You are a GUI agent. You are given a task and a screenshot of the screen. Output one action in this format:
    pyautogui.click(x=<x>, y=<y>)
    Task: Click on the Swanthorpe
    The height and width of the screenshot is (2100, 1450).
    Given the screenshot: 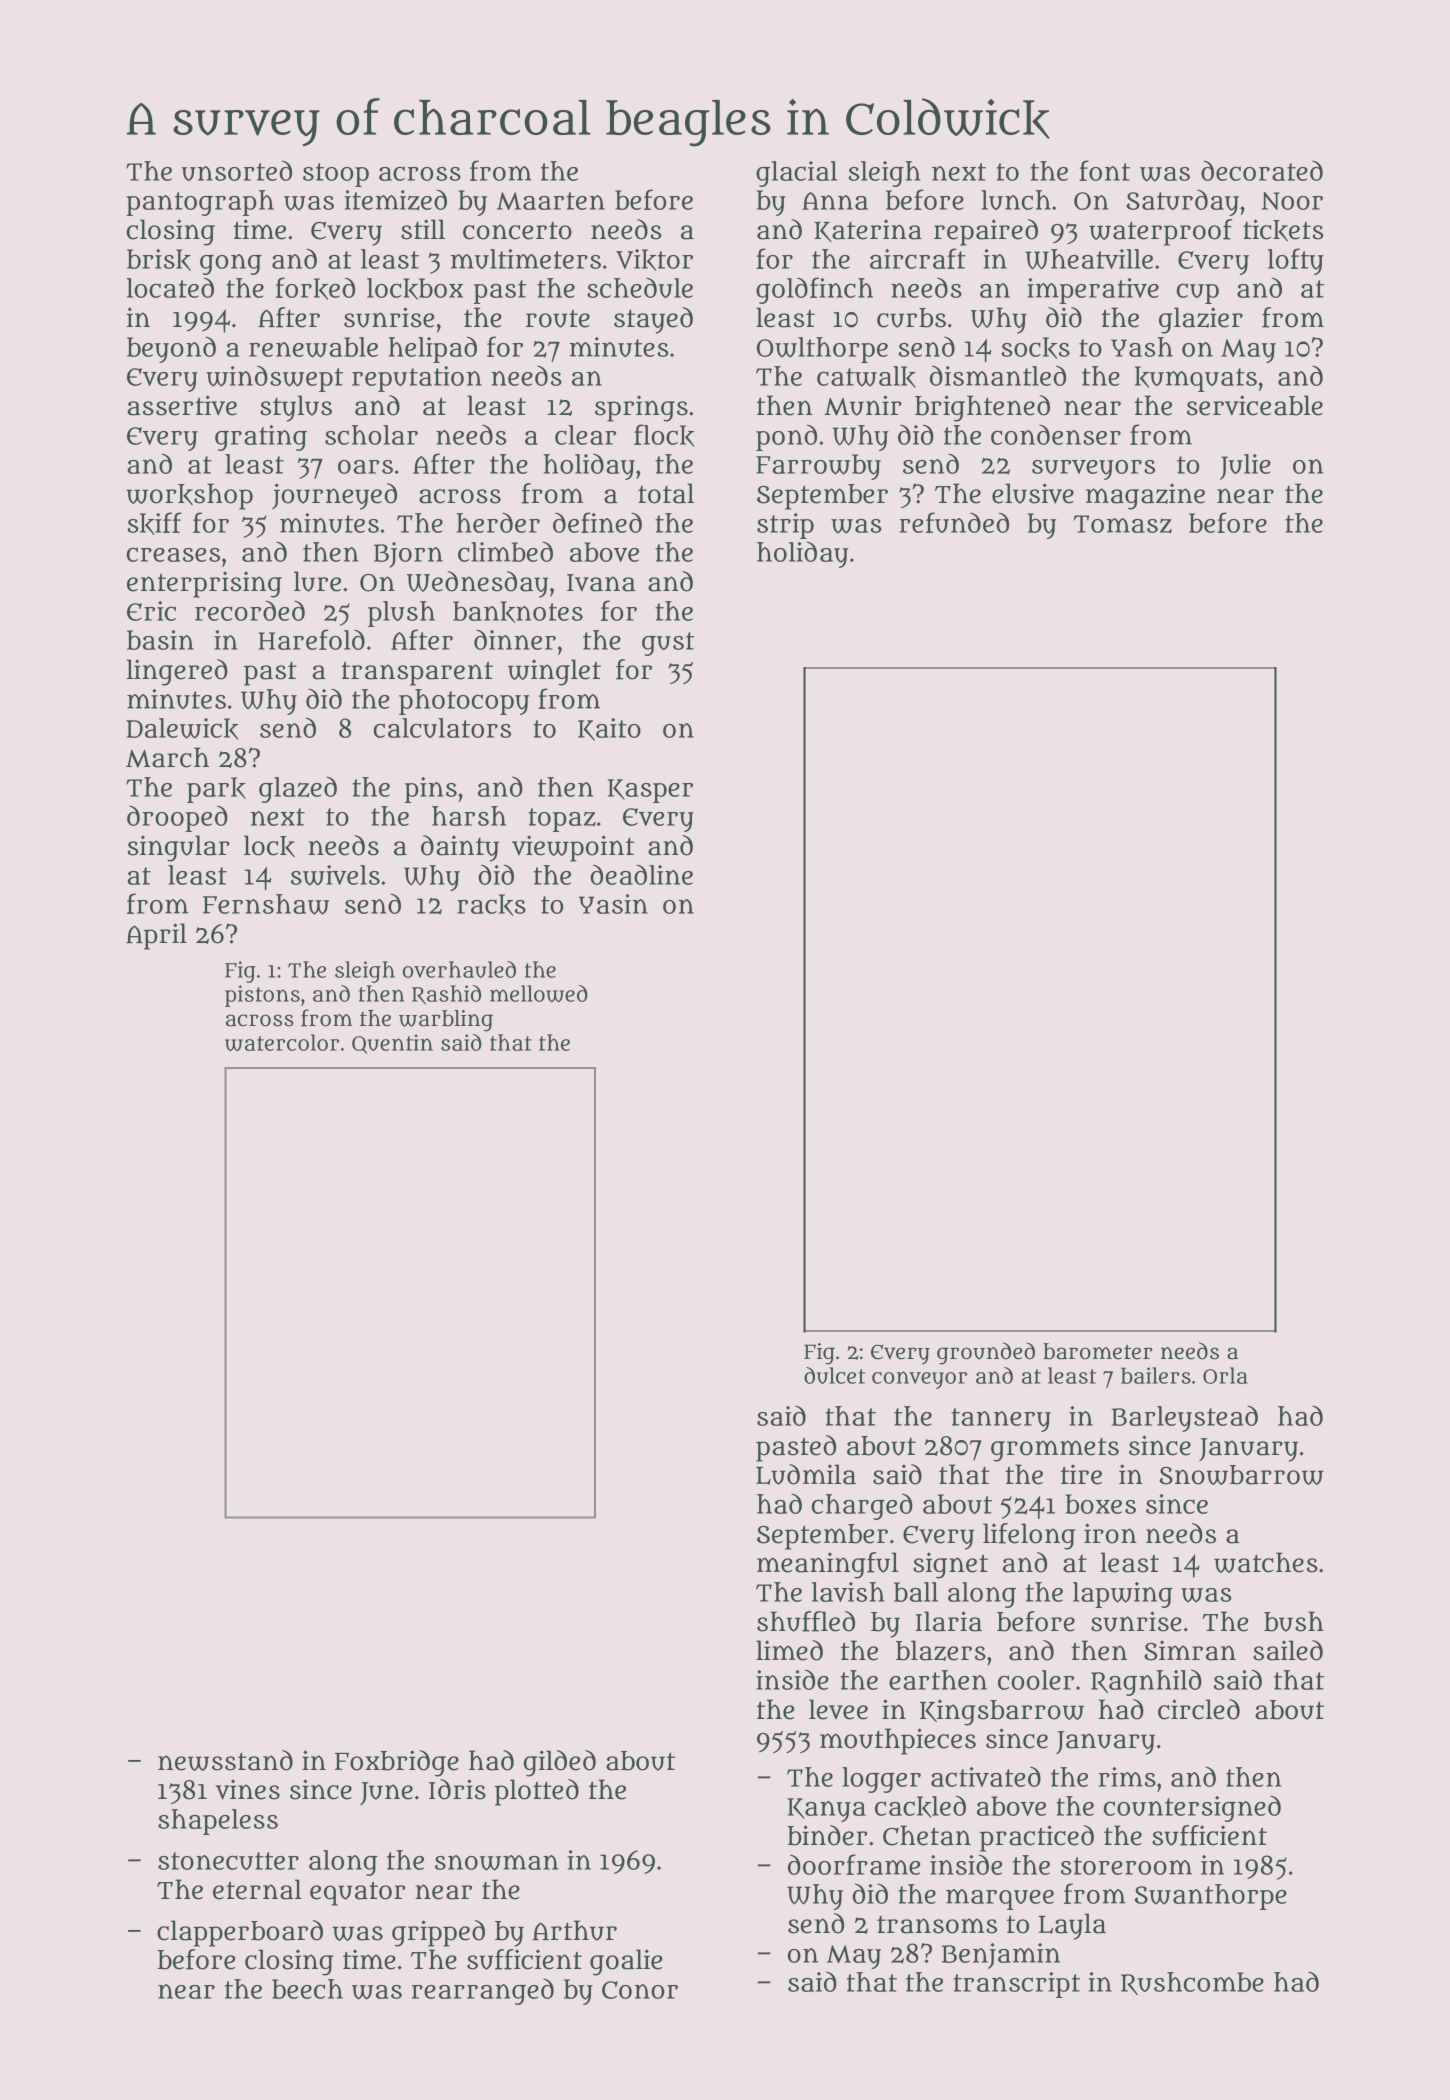 What is the action you would take?
    pyautogui.click(x=1211, y=1897)
